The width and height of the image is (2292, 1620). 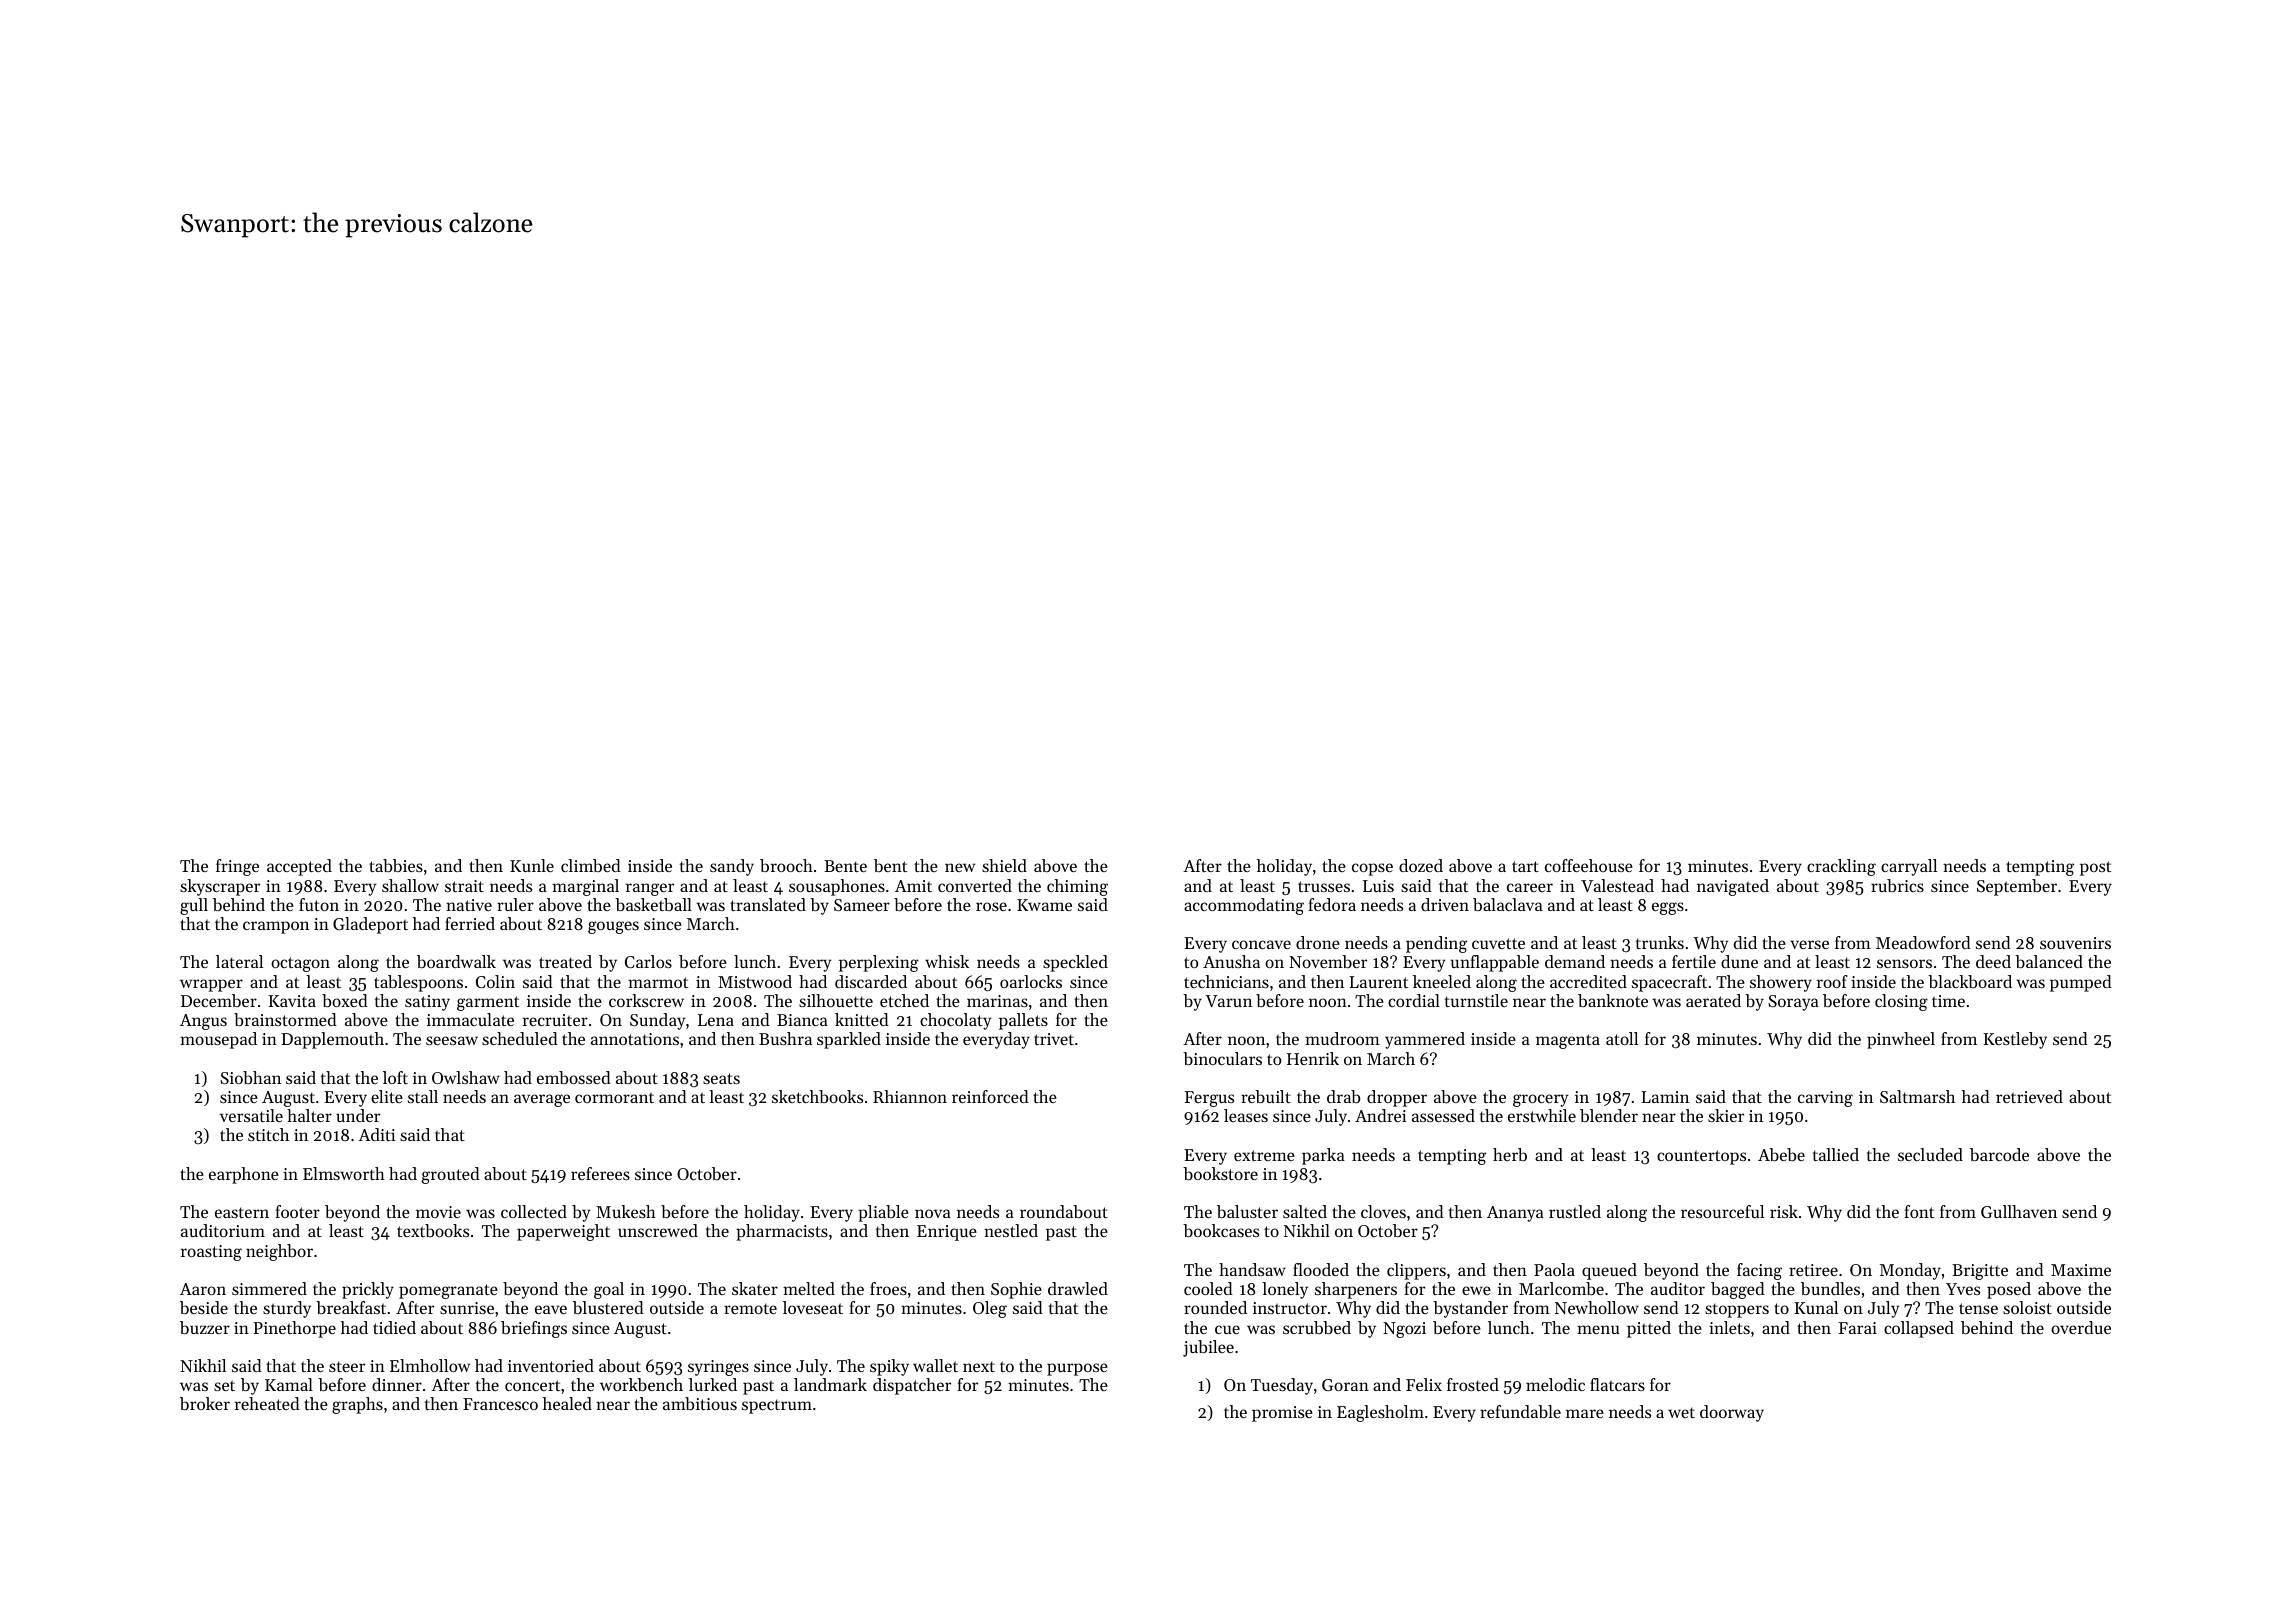 I want to click on buzzer, so click(x=205, y=1327).
